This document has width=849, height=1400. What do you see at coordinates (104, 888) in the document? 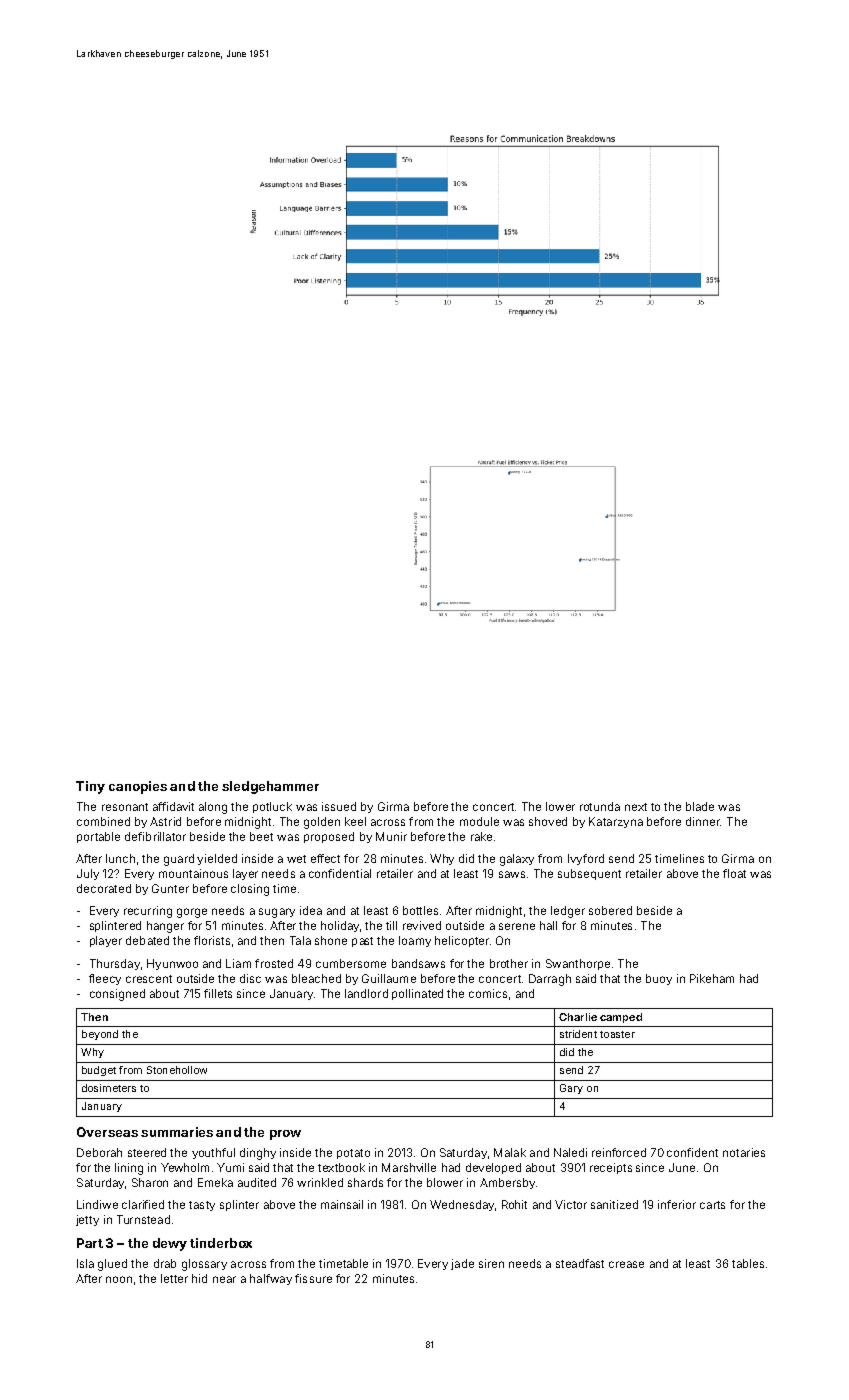
I see `decorated` at bounding box center [104, 888].
